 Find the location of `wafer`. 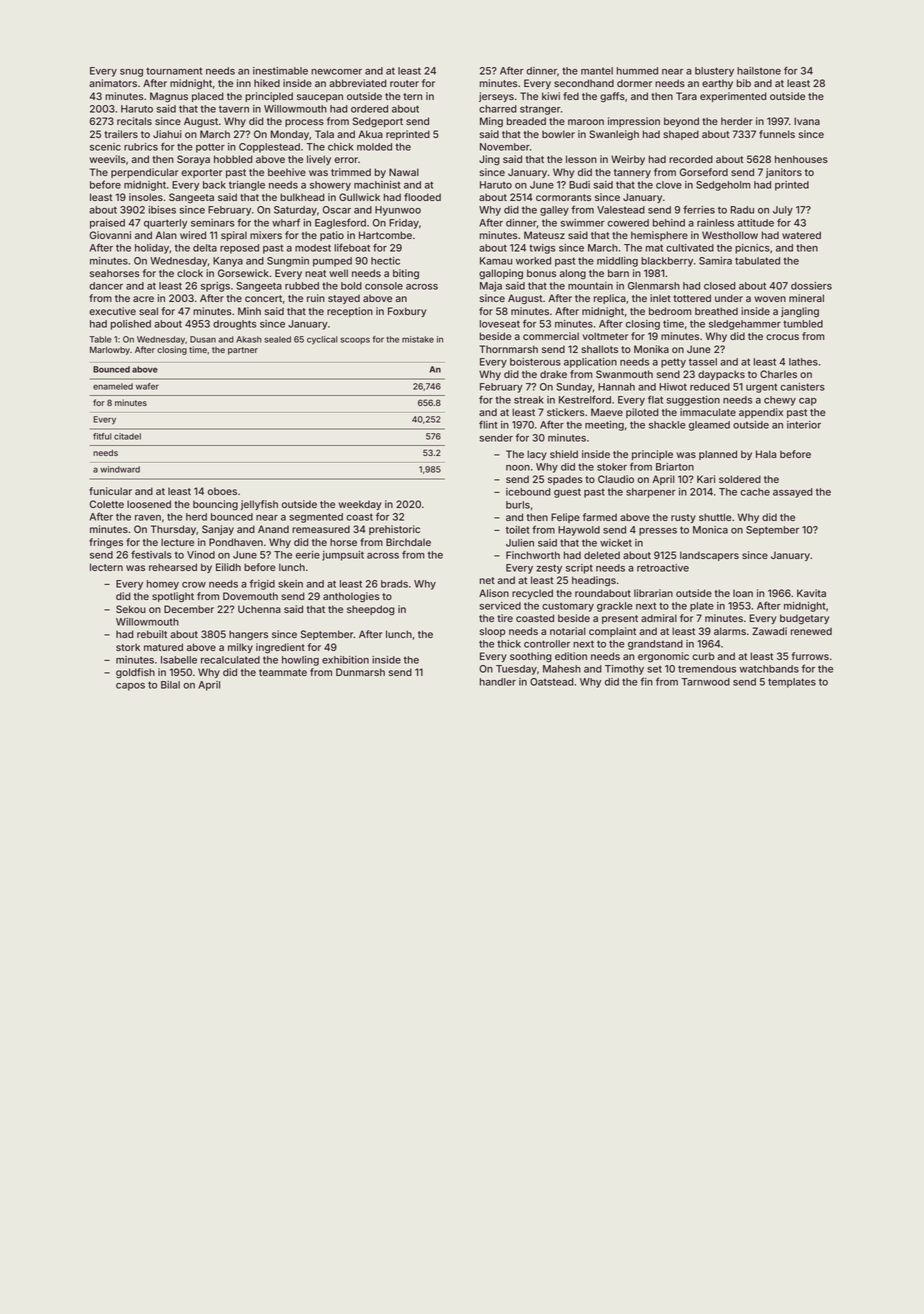

wafer is located at coordinates (147, 386).
